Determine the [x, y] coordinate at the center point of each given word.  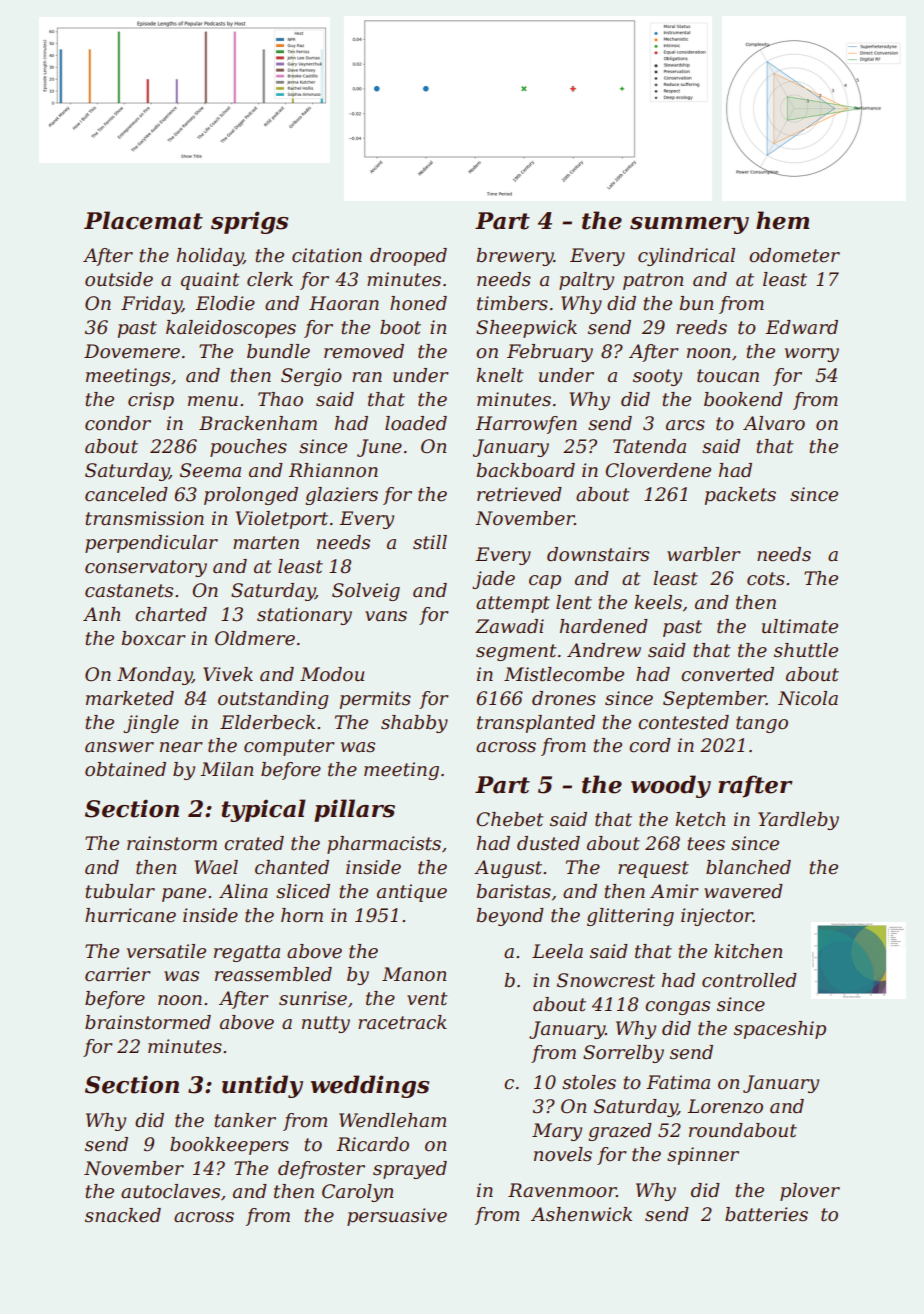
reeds [701, 327]
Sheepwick [526, 329]
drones [564, 698]
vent [427, 999]
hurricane [130, 915]
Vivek [228, 674]
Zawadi [509, 626]
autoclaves [170, 1191]
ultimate [800, 626]
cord [650, 745]
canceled [126, 494]
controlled [749, 980]
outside [119, 279]
